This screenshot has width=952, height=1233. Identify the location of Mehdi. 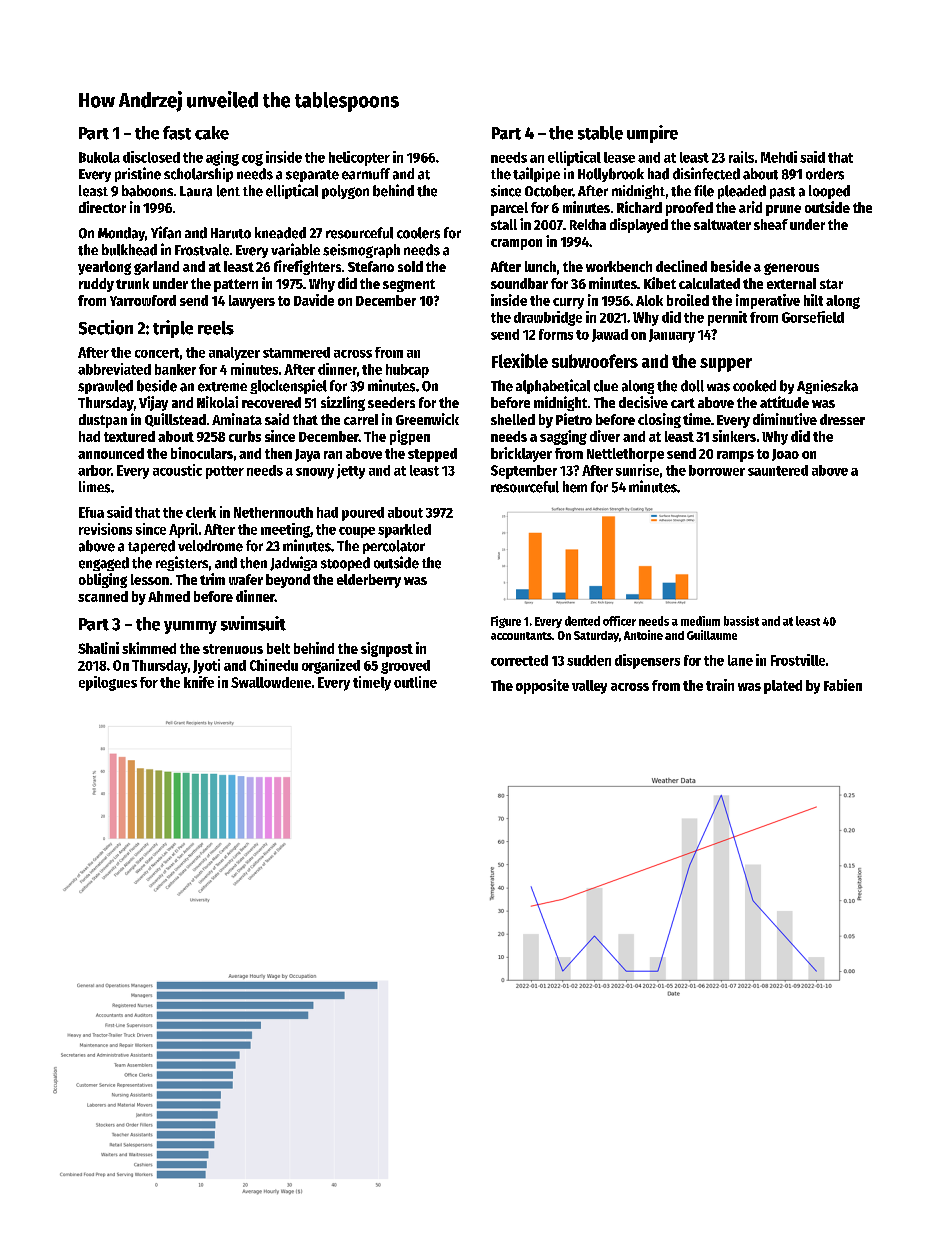
(779, 157).
